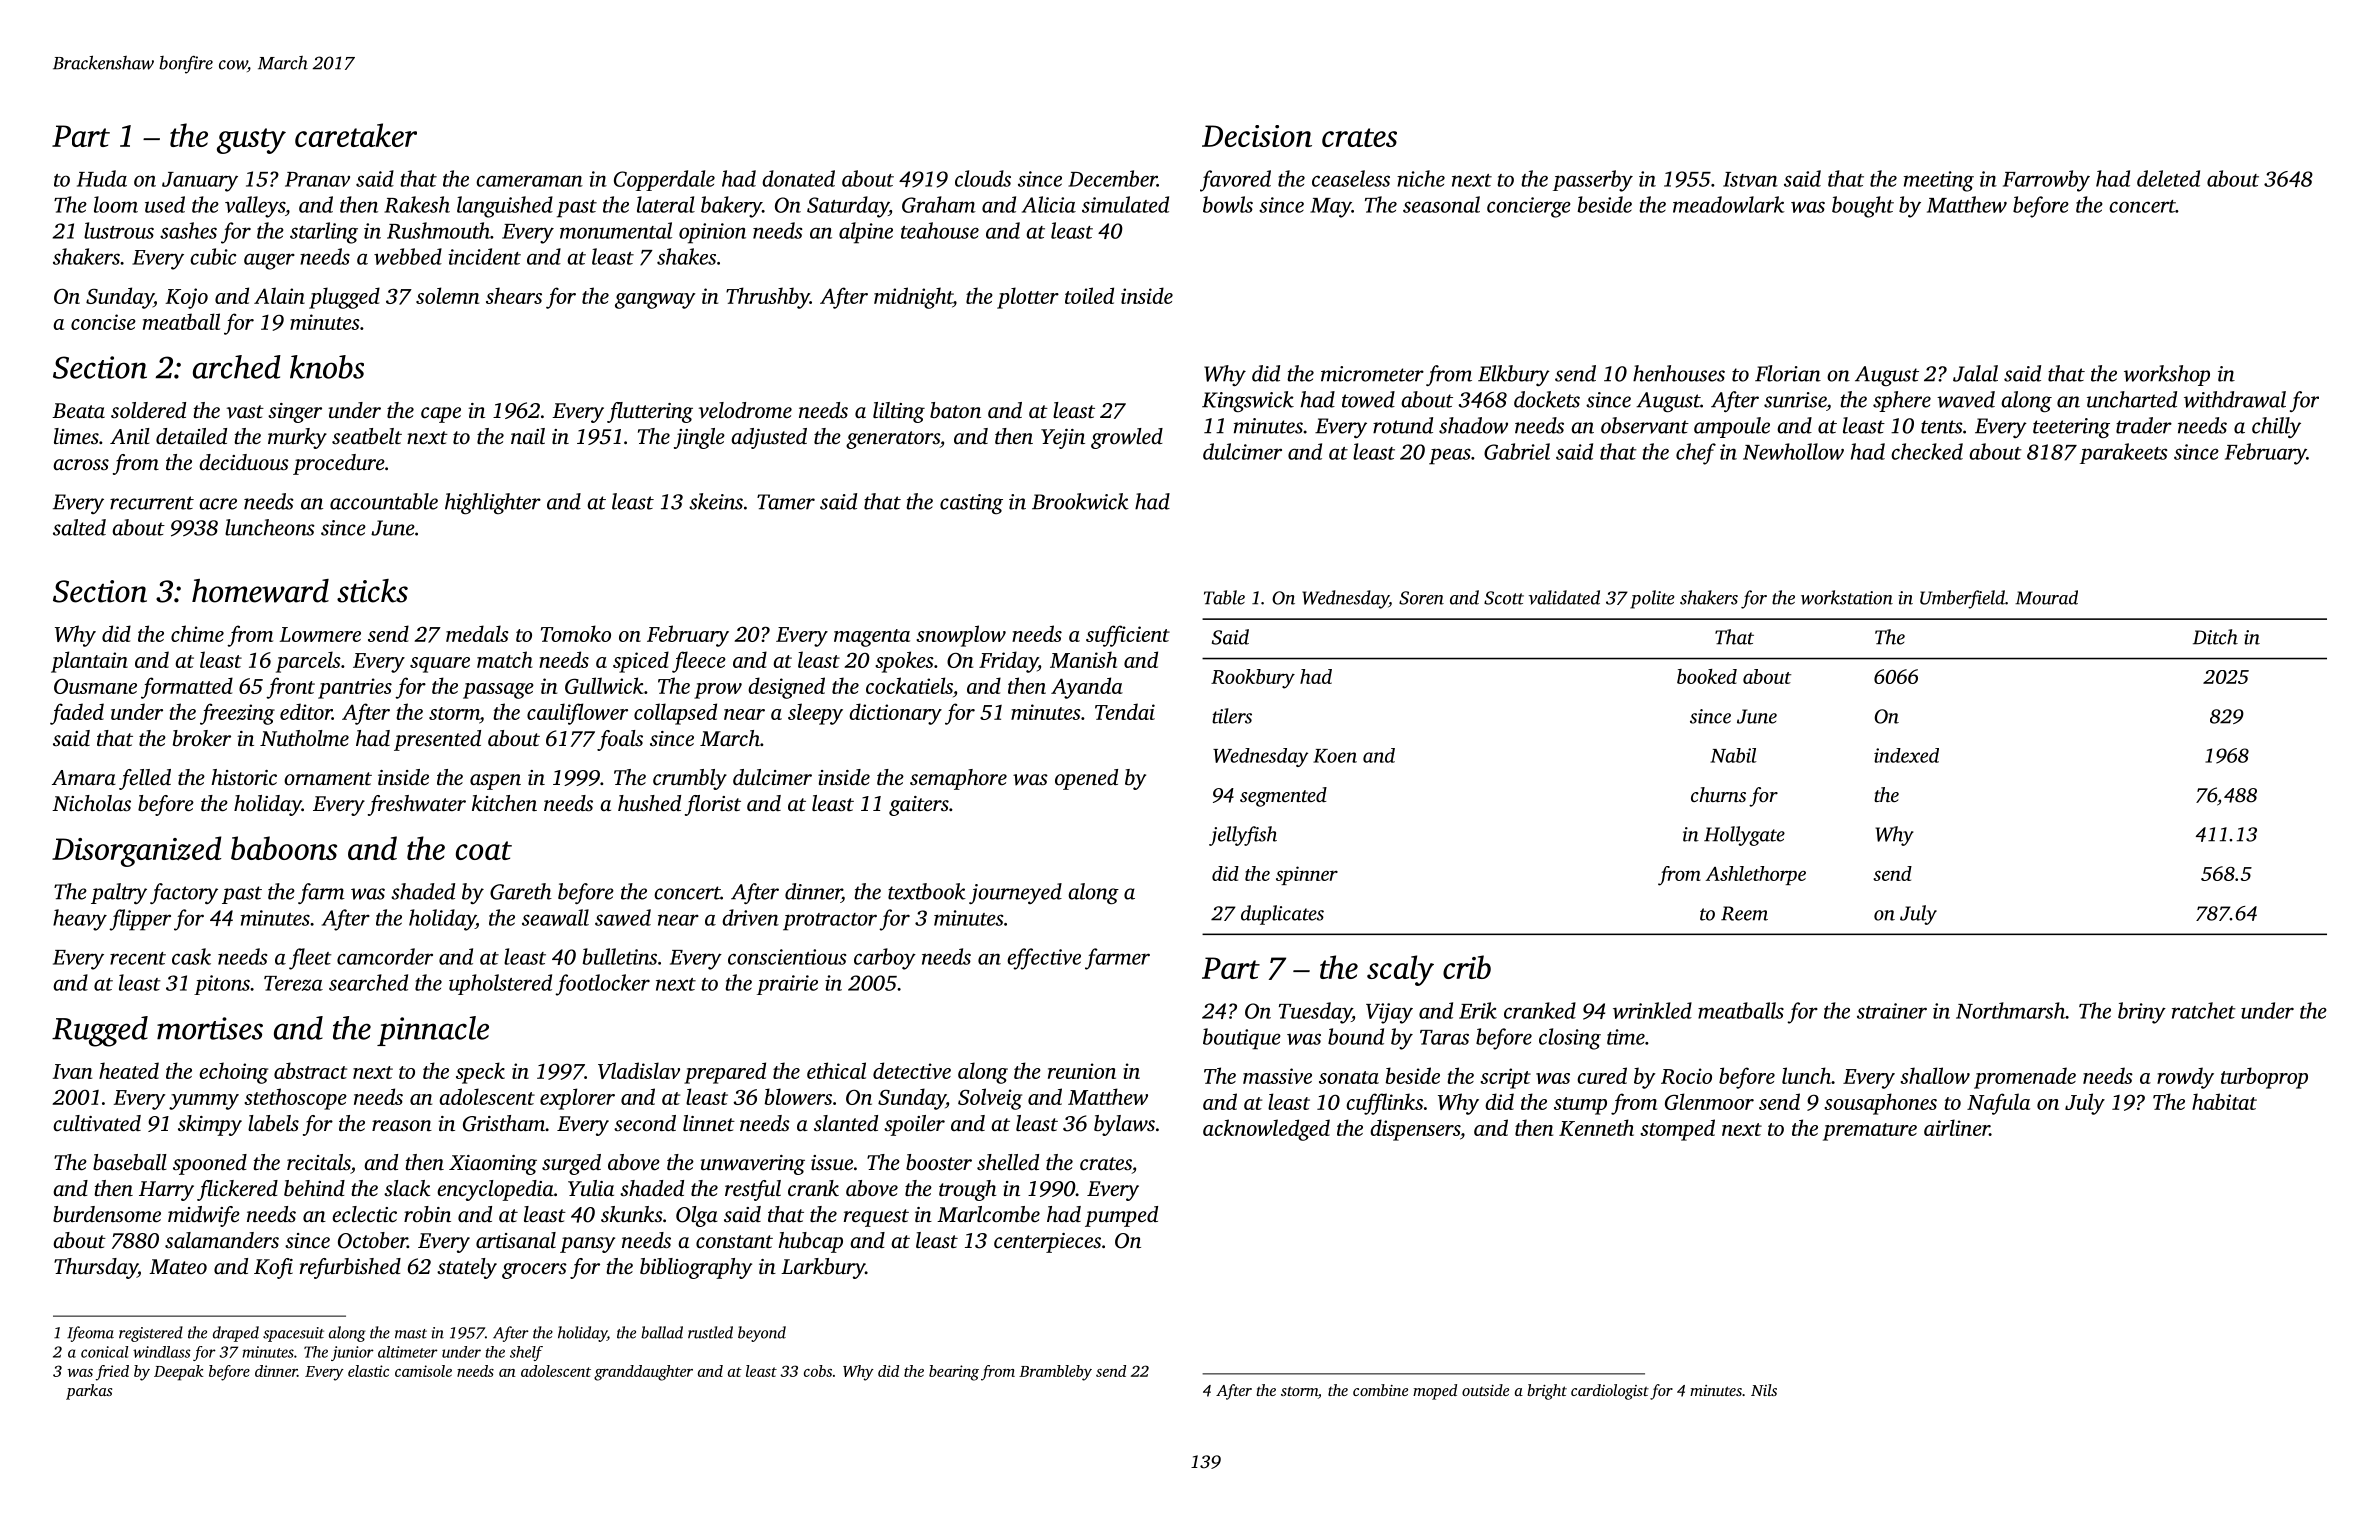 This screenshot has height=1540, width=2380. Describe the element at coordinates (939, 204) in the screenshot. I see `Graham` at that location.
